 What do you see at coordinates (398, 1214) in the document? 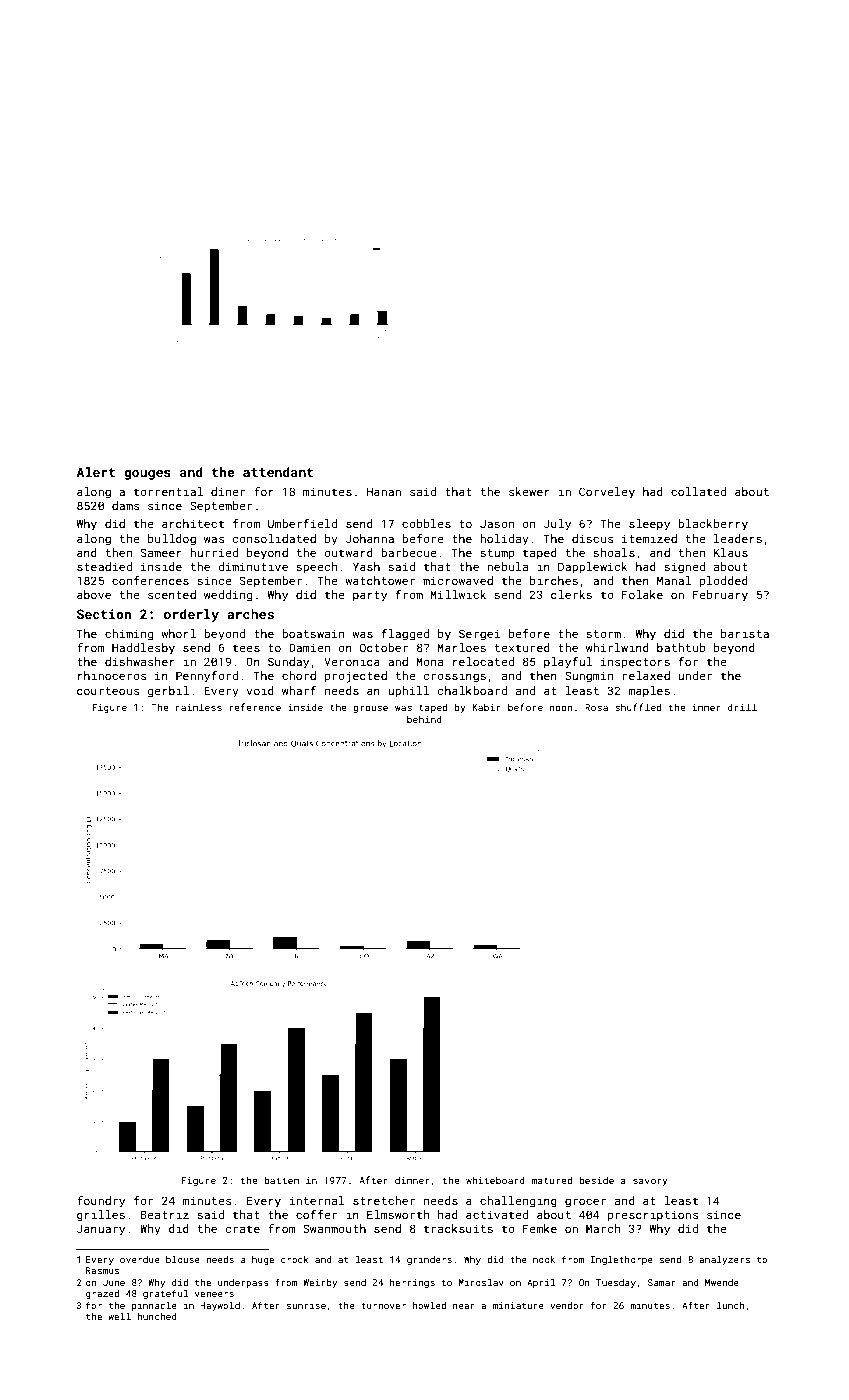
I see `Elmsworth` at bounding box center [398, 1214].
